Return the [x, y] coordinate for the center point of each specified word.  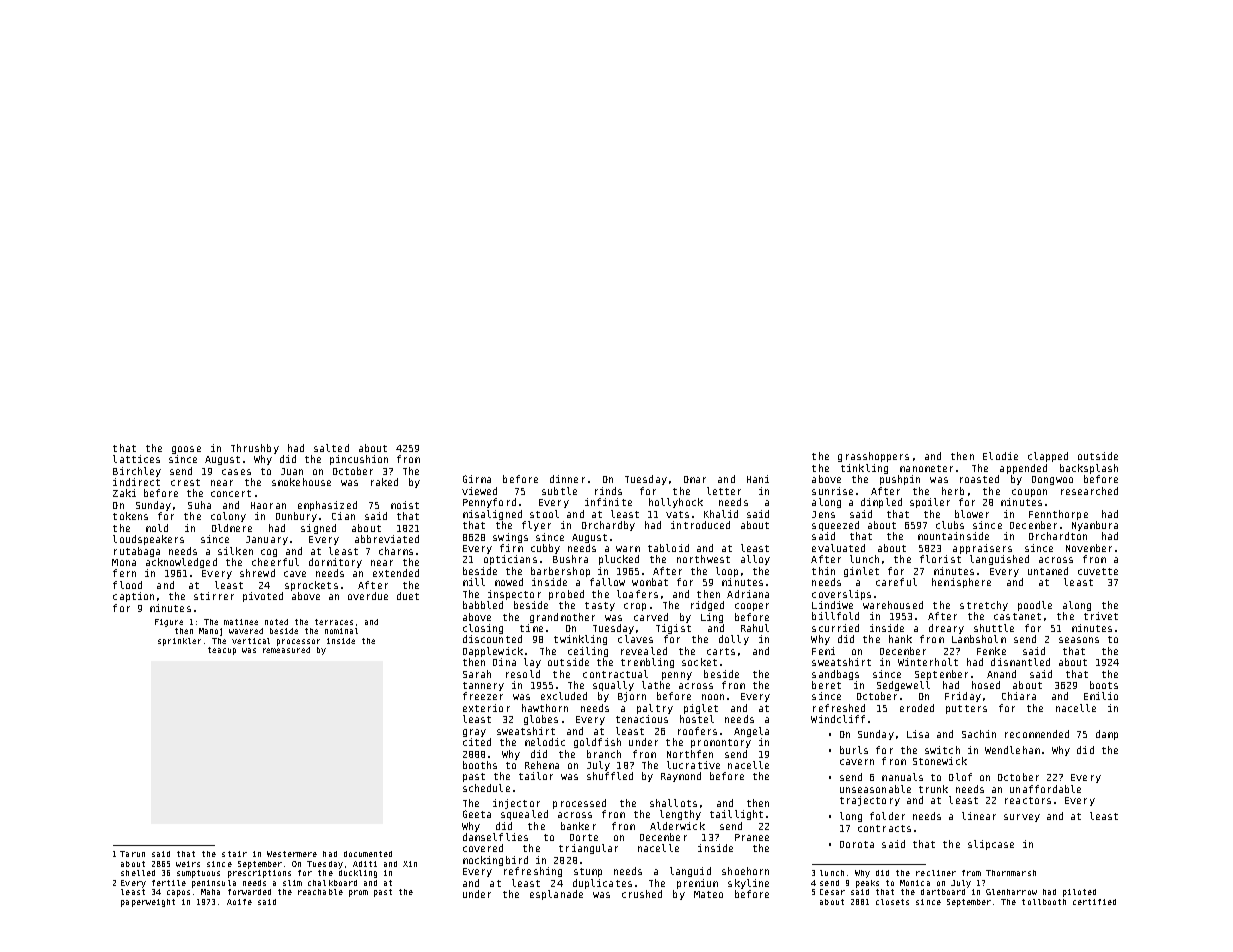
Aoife [239, 902]
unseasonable [875, 789]
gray [474, 733]
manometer [926, 468]
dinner [567, 479]
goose [186, 450]
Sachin [979, 734]
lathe [656, 685]
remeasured [286, 650]
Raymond [681, 777]
